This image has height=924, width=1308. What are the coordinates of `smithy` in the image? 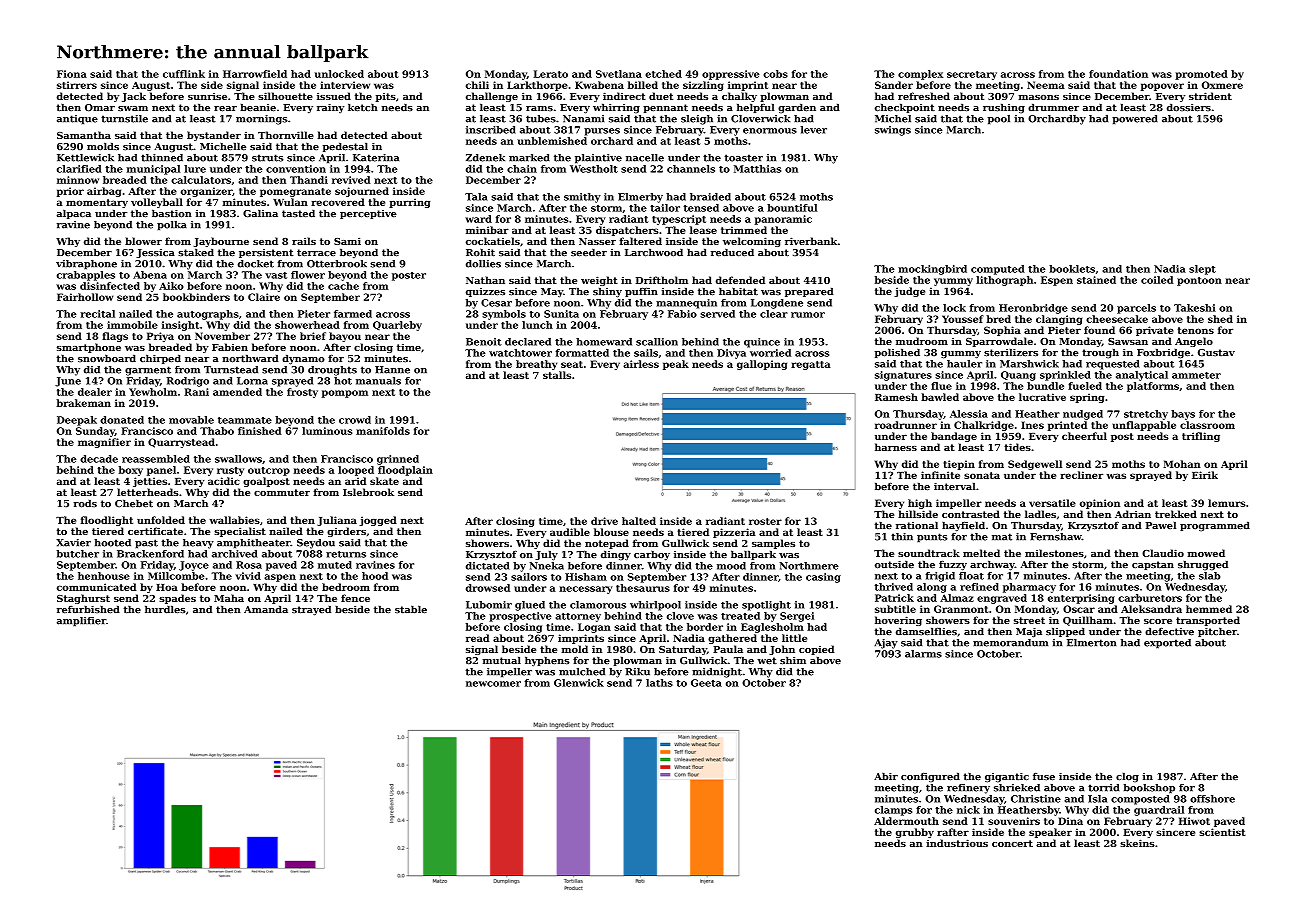 It's located at (582, 198).
